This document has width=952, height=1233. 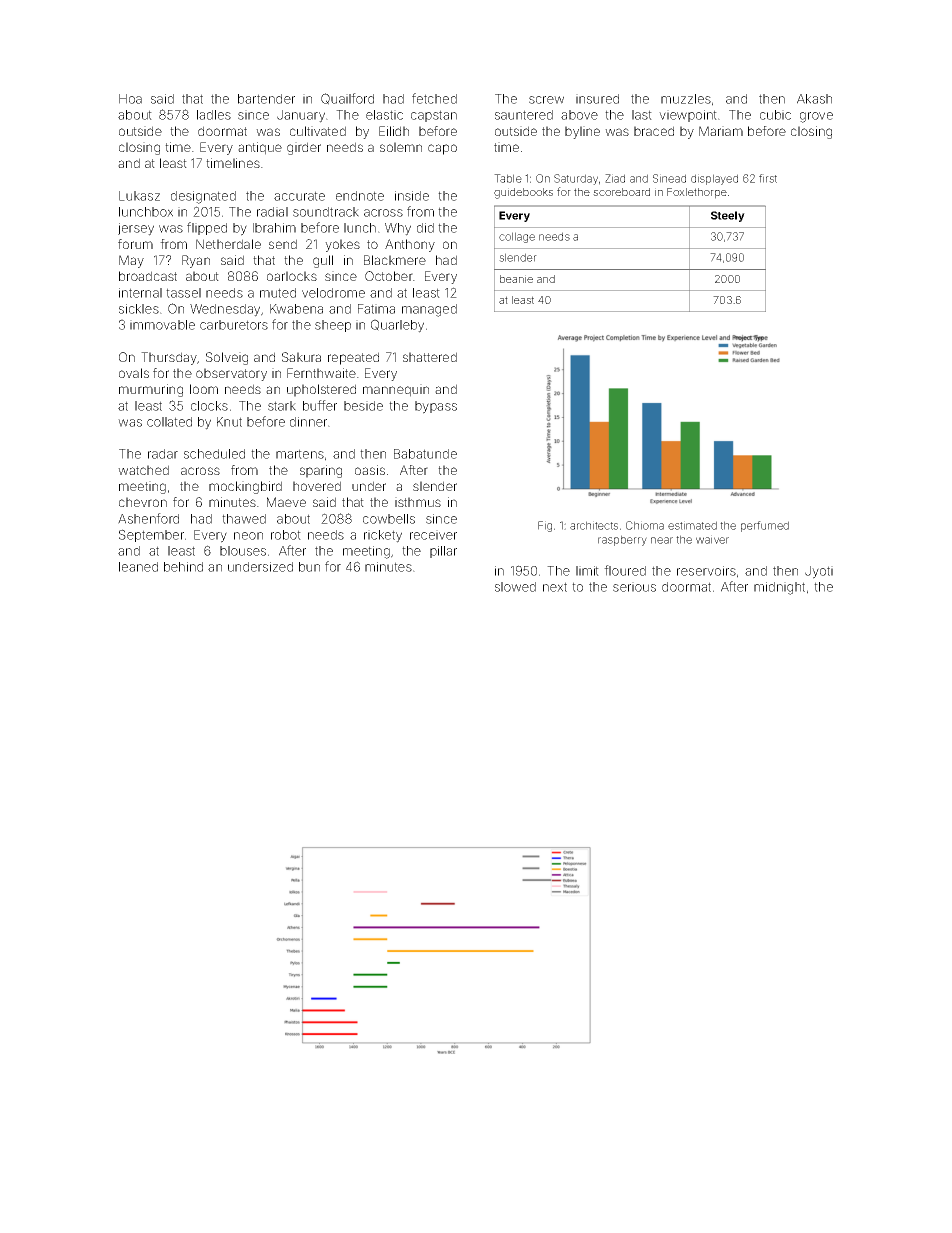 What do you see at coordinates (304, 148) in the document?
I see `girder` at bounding box center [304, 148].
